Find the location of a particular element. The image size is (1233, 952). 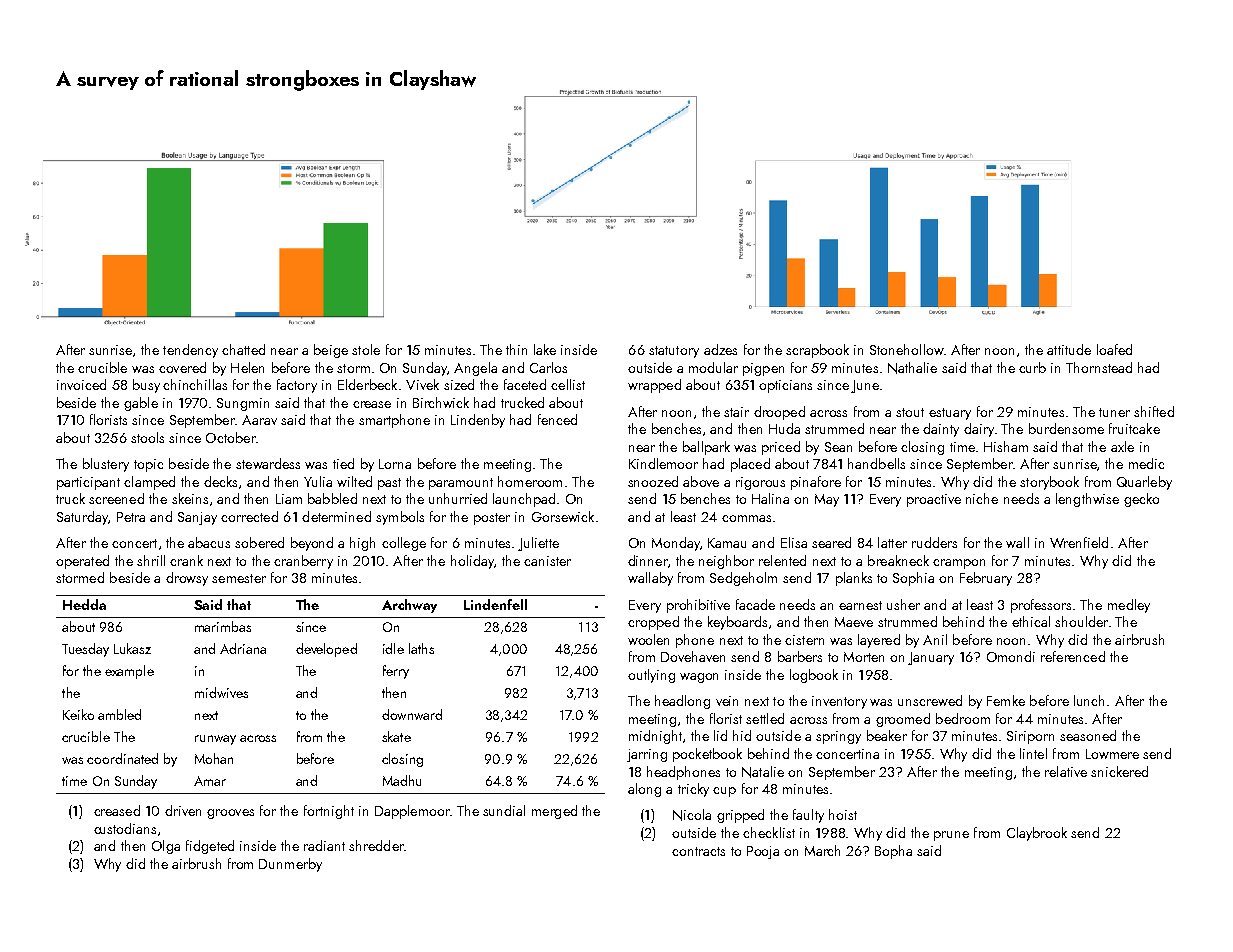

shredder is located at coordinates (376, 845).
